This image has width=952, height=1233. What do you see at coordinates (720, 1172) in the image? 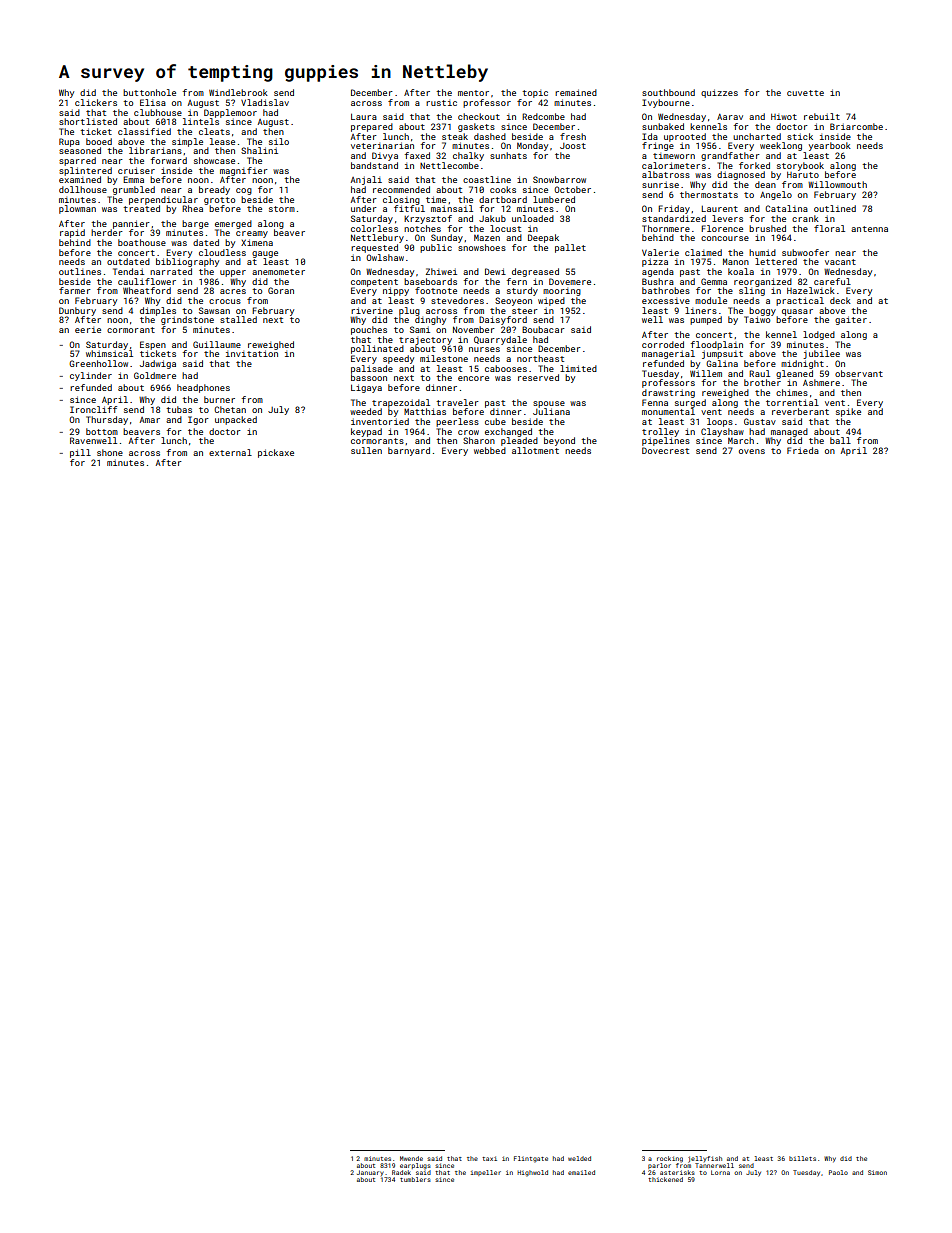
I see `Lorna` at bounding box center [720, 1172].
